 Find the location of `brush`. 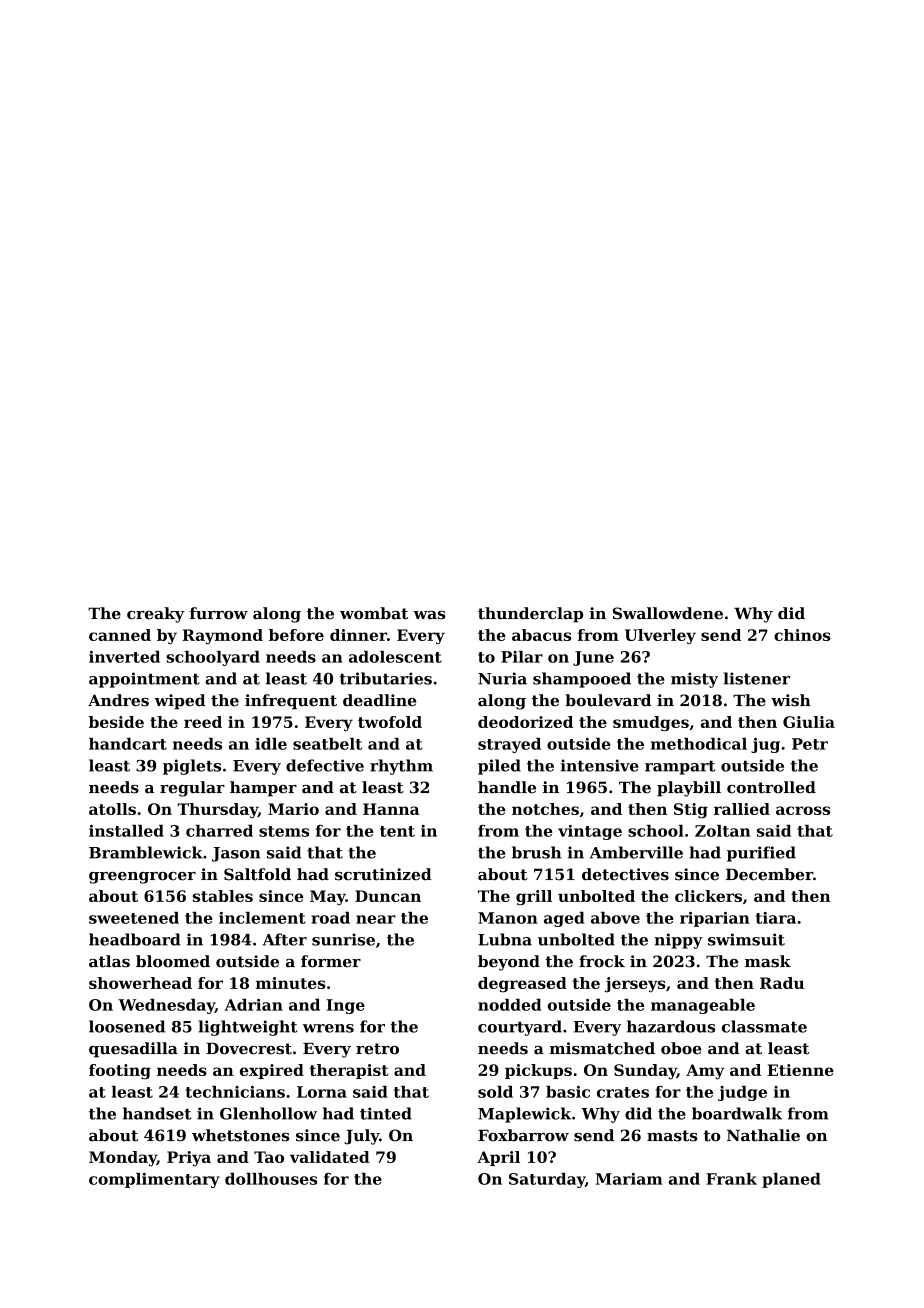

brush is located at coordinates (536, 852).
